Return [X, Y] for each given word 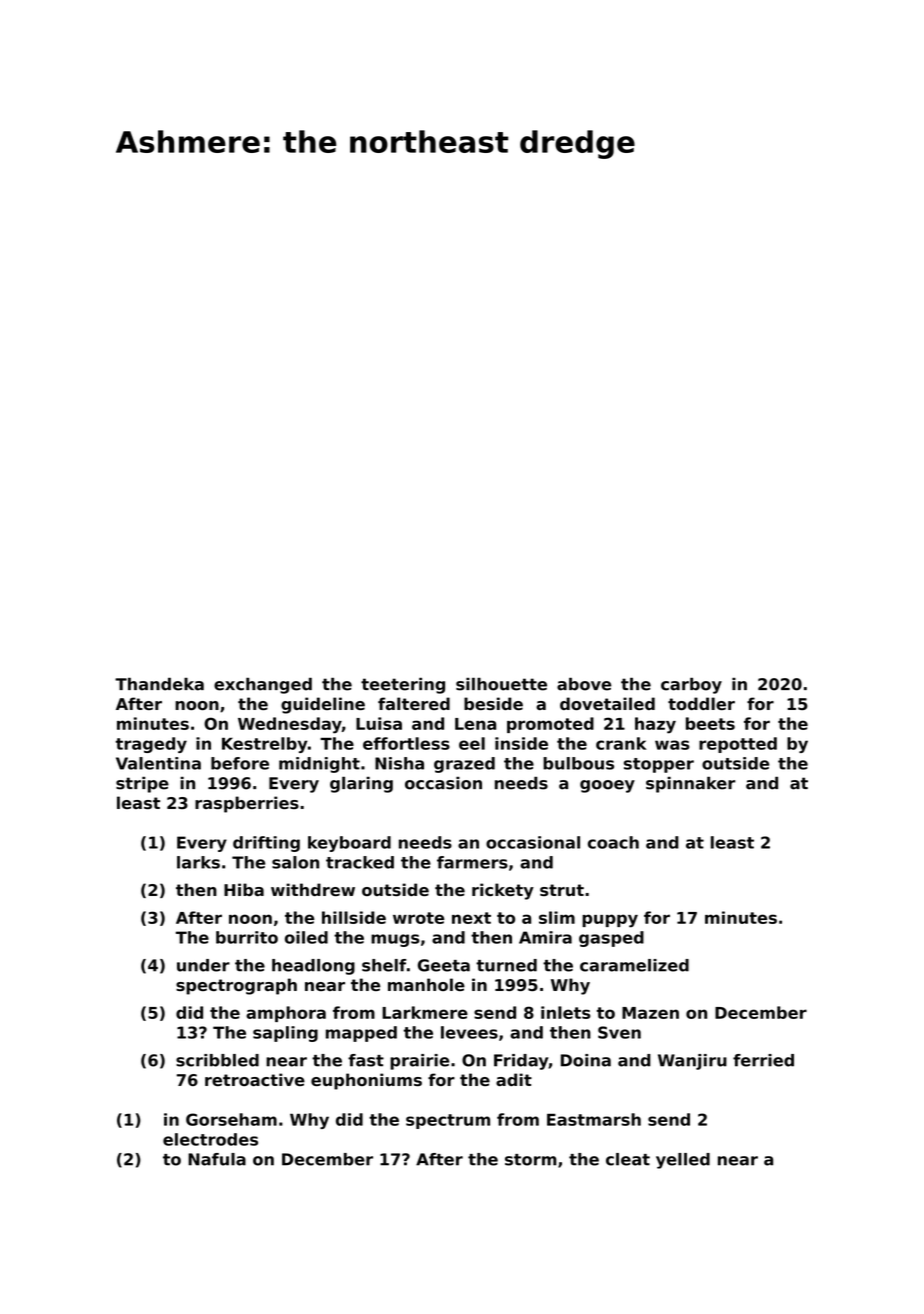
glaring [361, 785]
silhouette [501, 684]
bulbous [578, 763]
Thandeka [159, 684]
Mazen [650, 1013]
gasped [611, 939]
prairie [419, 1062]
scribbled [217, 1060]
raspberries [247, 804]
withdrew [313, 889]
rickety [503, 891]
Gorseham [231, 1119]
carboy [691, 686]
